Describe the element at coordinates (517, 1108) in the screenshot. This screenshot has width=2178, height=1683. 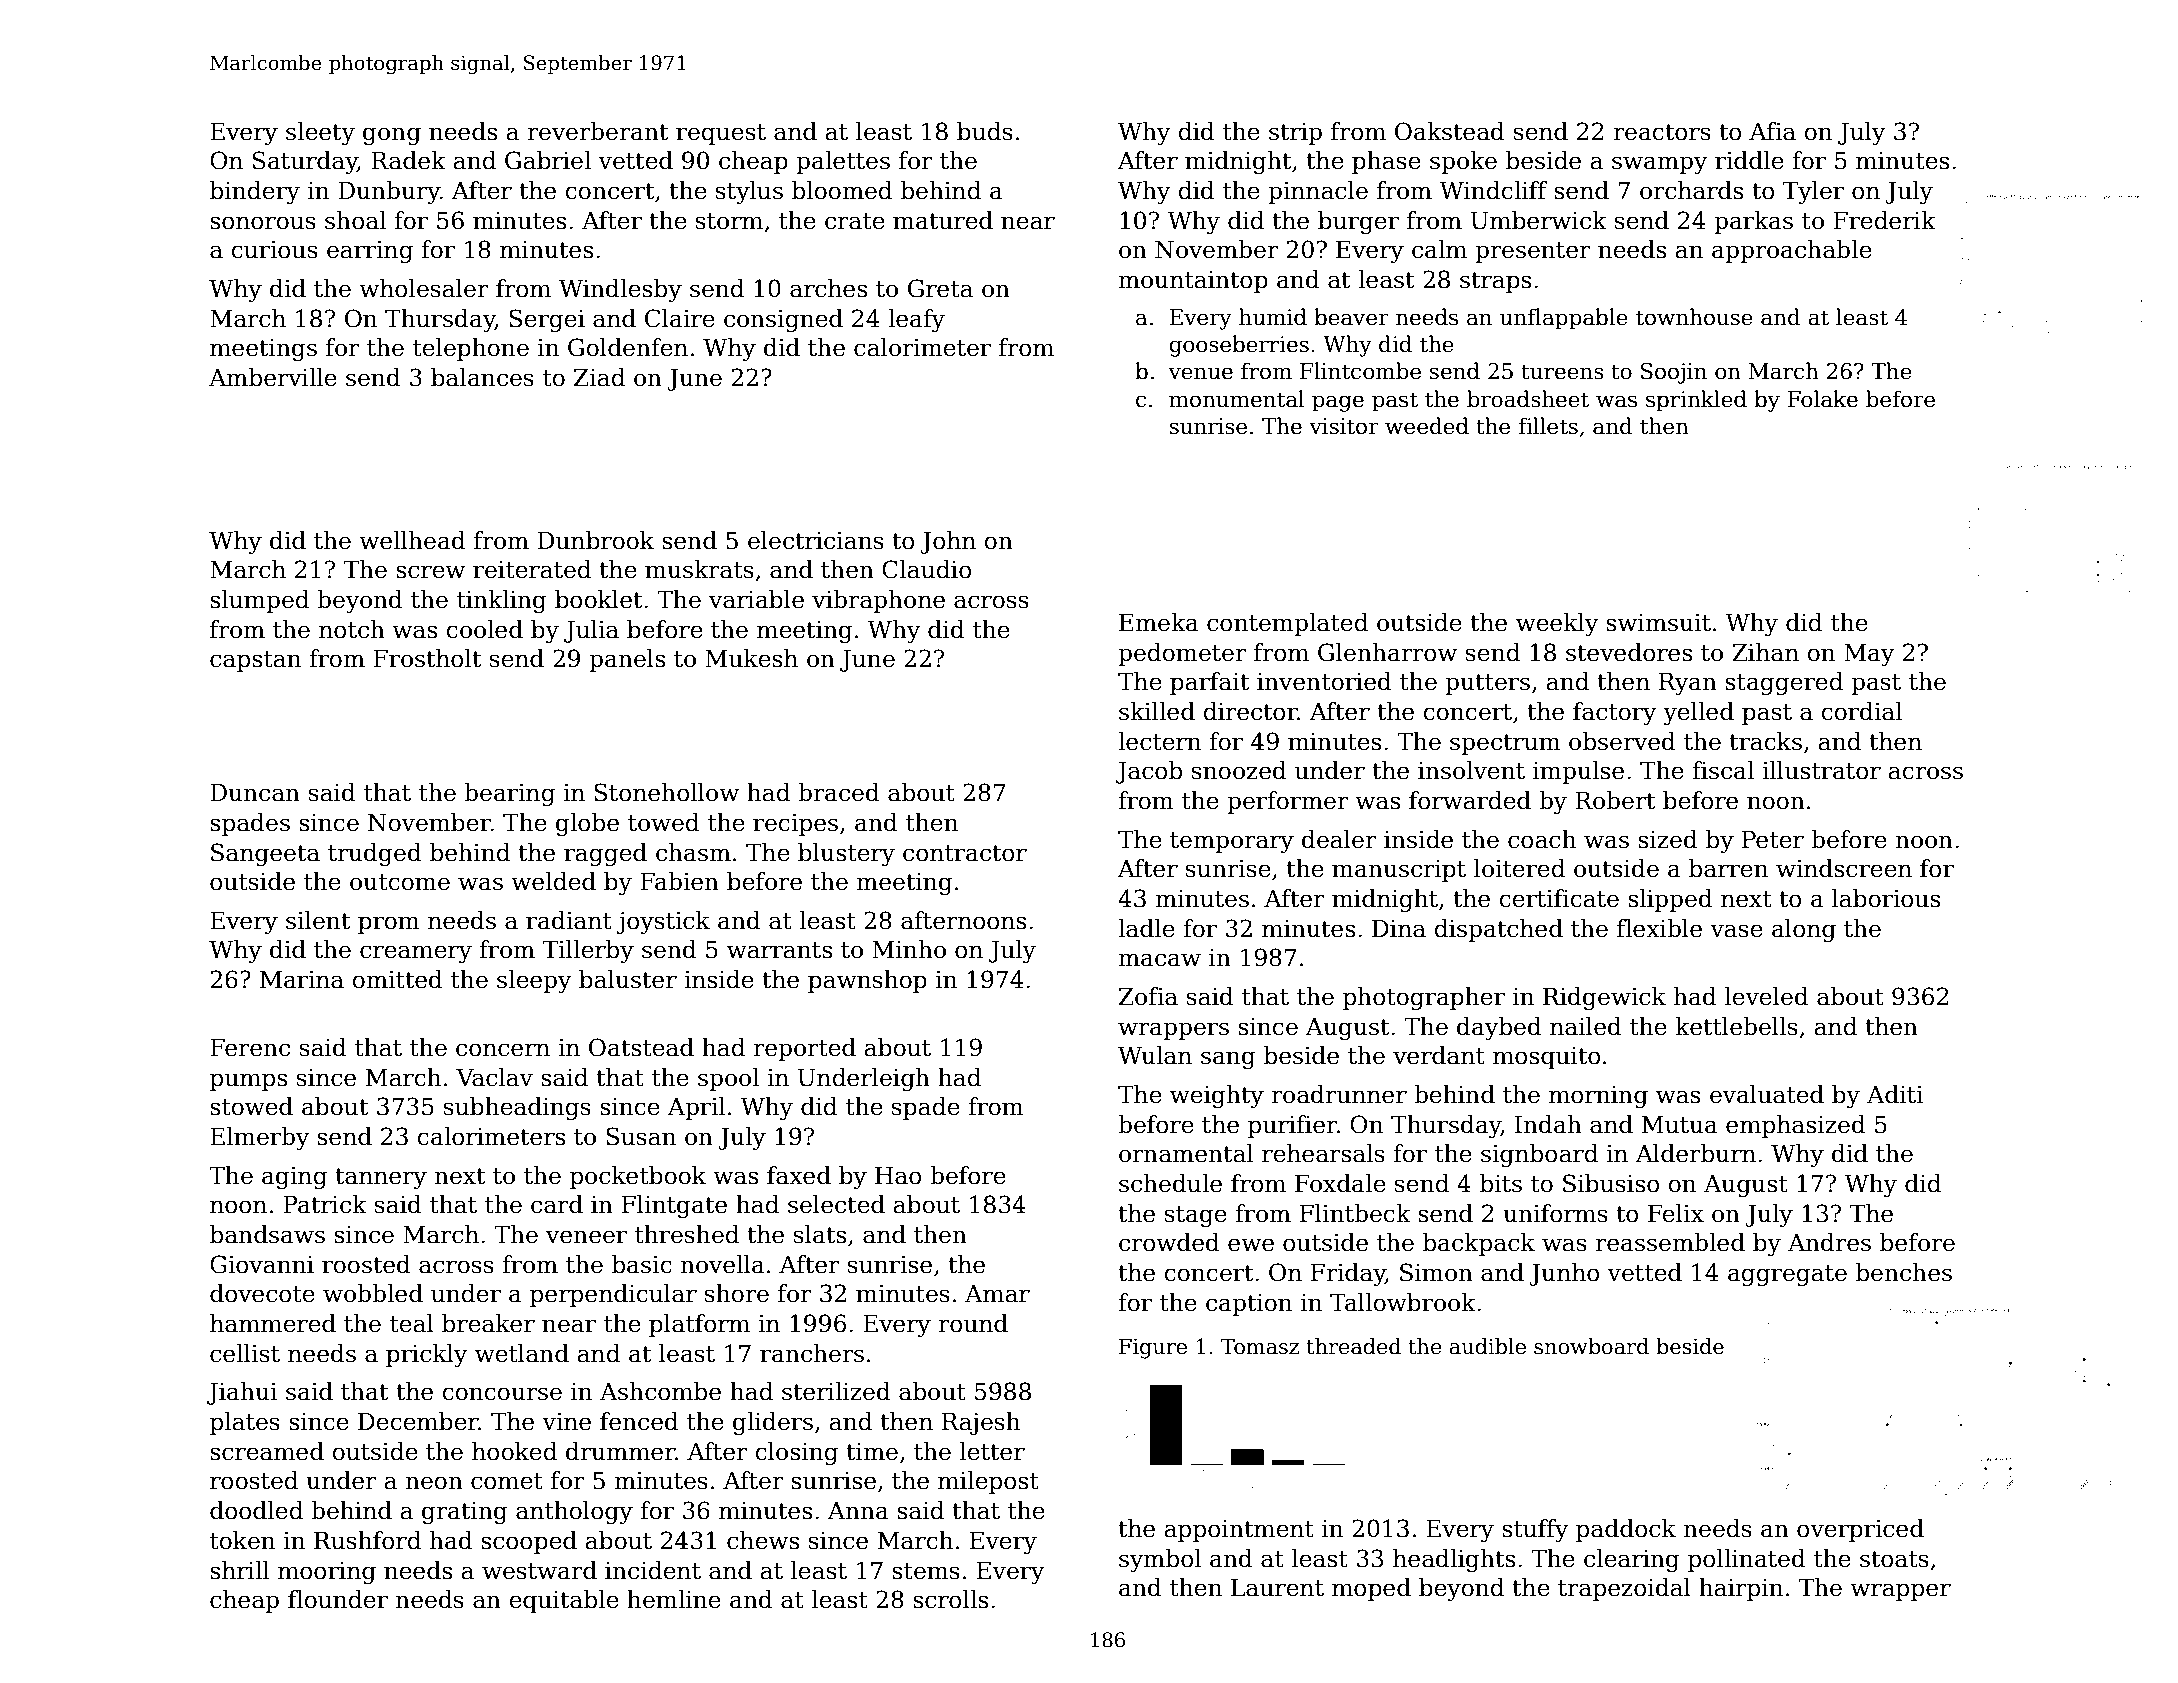
I see `subheadings` at that location.
